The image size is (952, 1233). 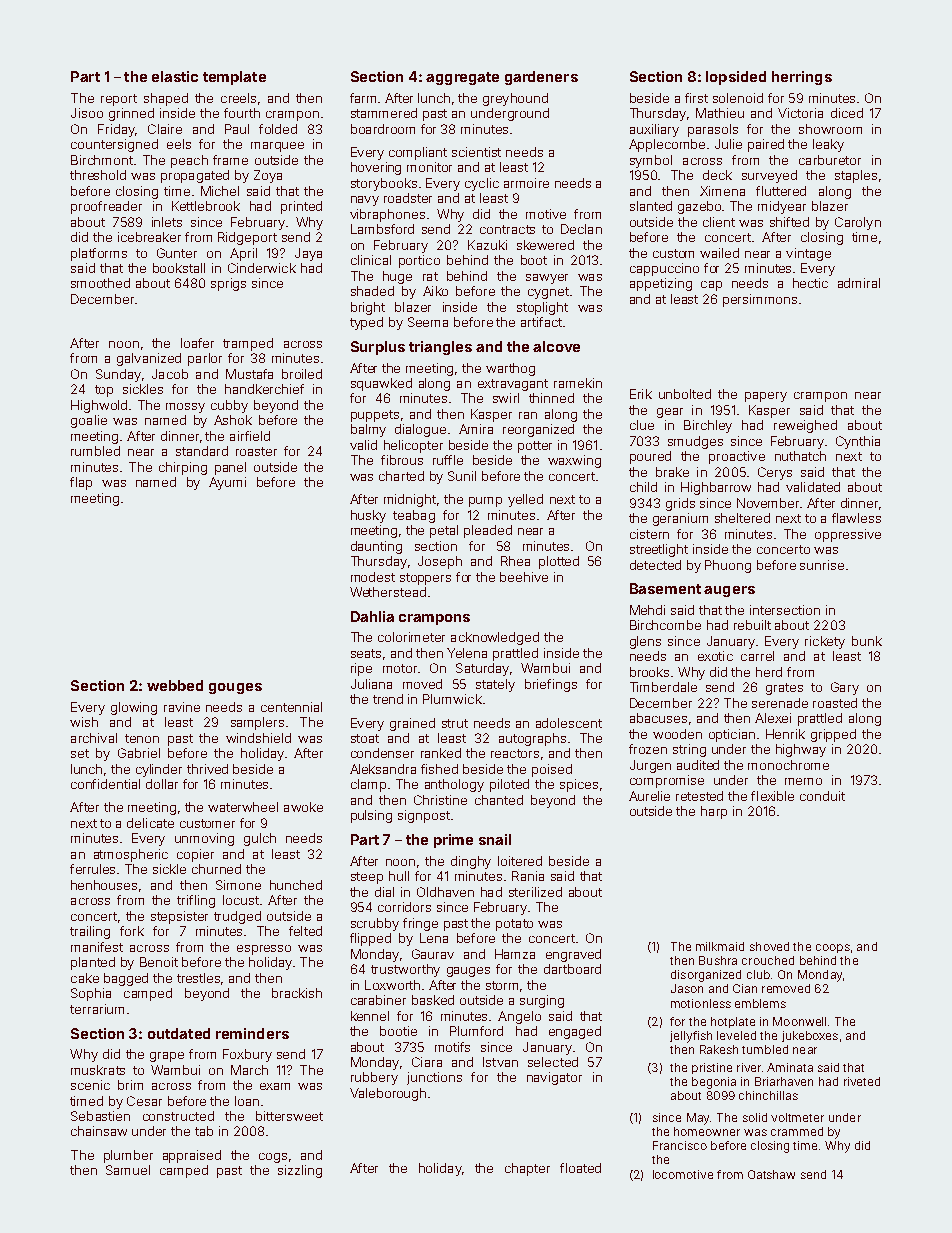 I want to click on bagged, so click(x=126, y=979).
